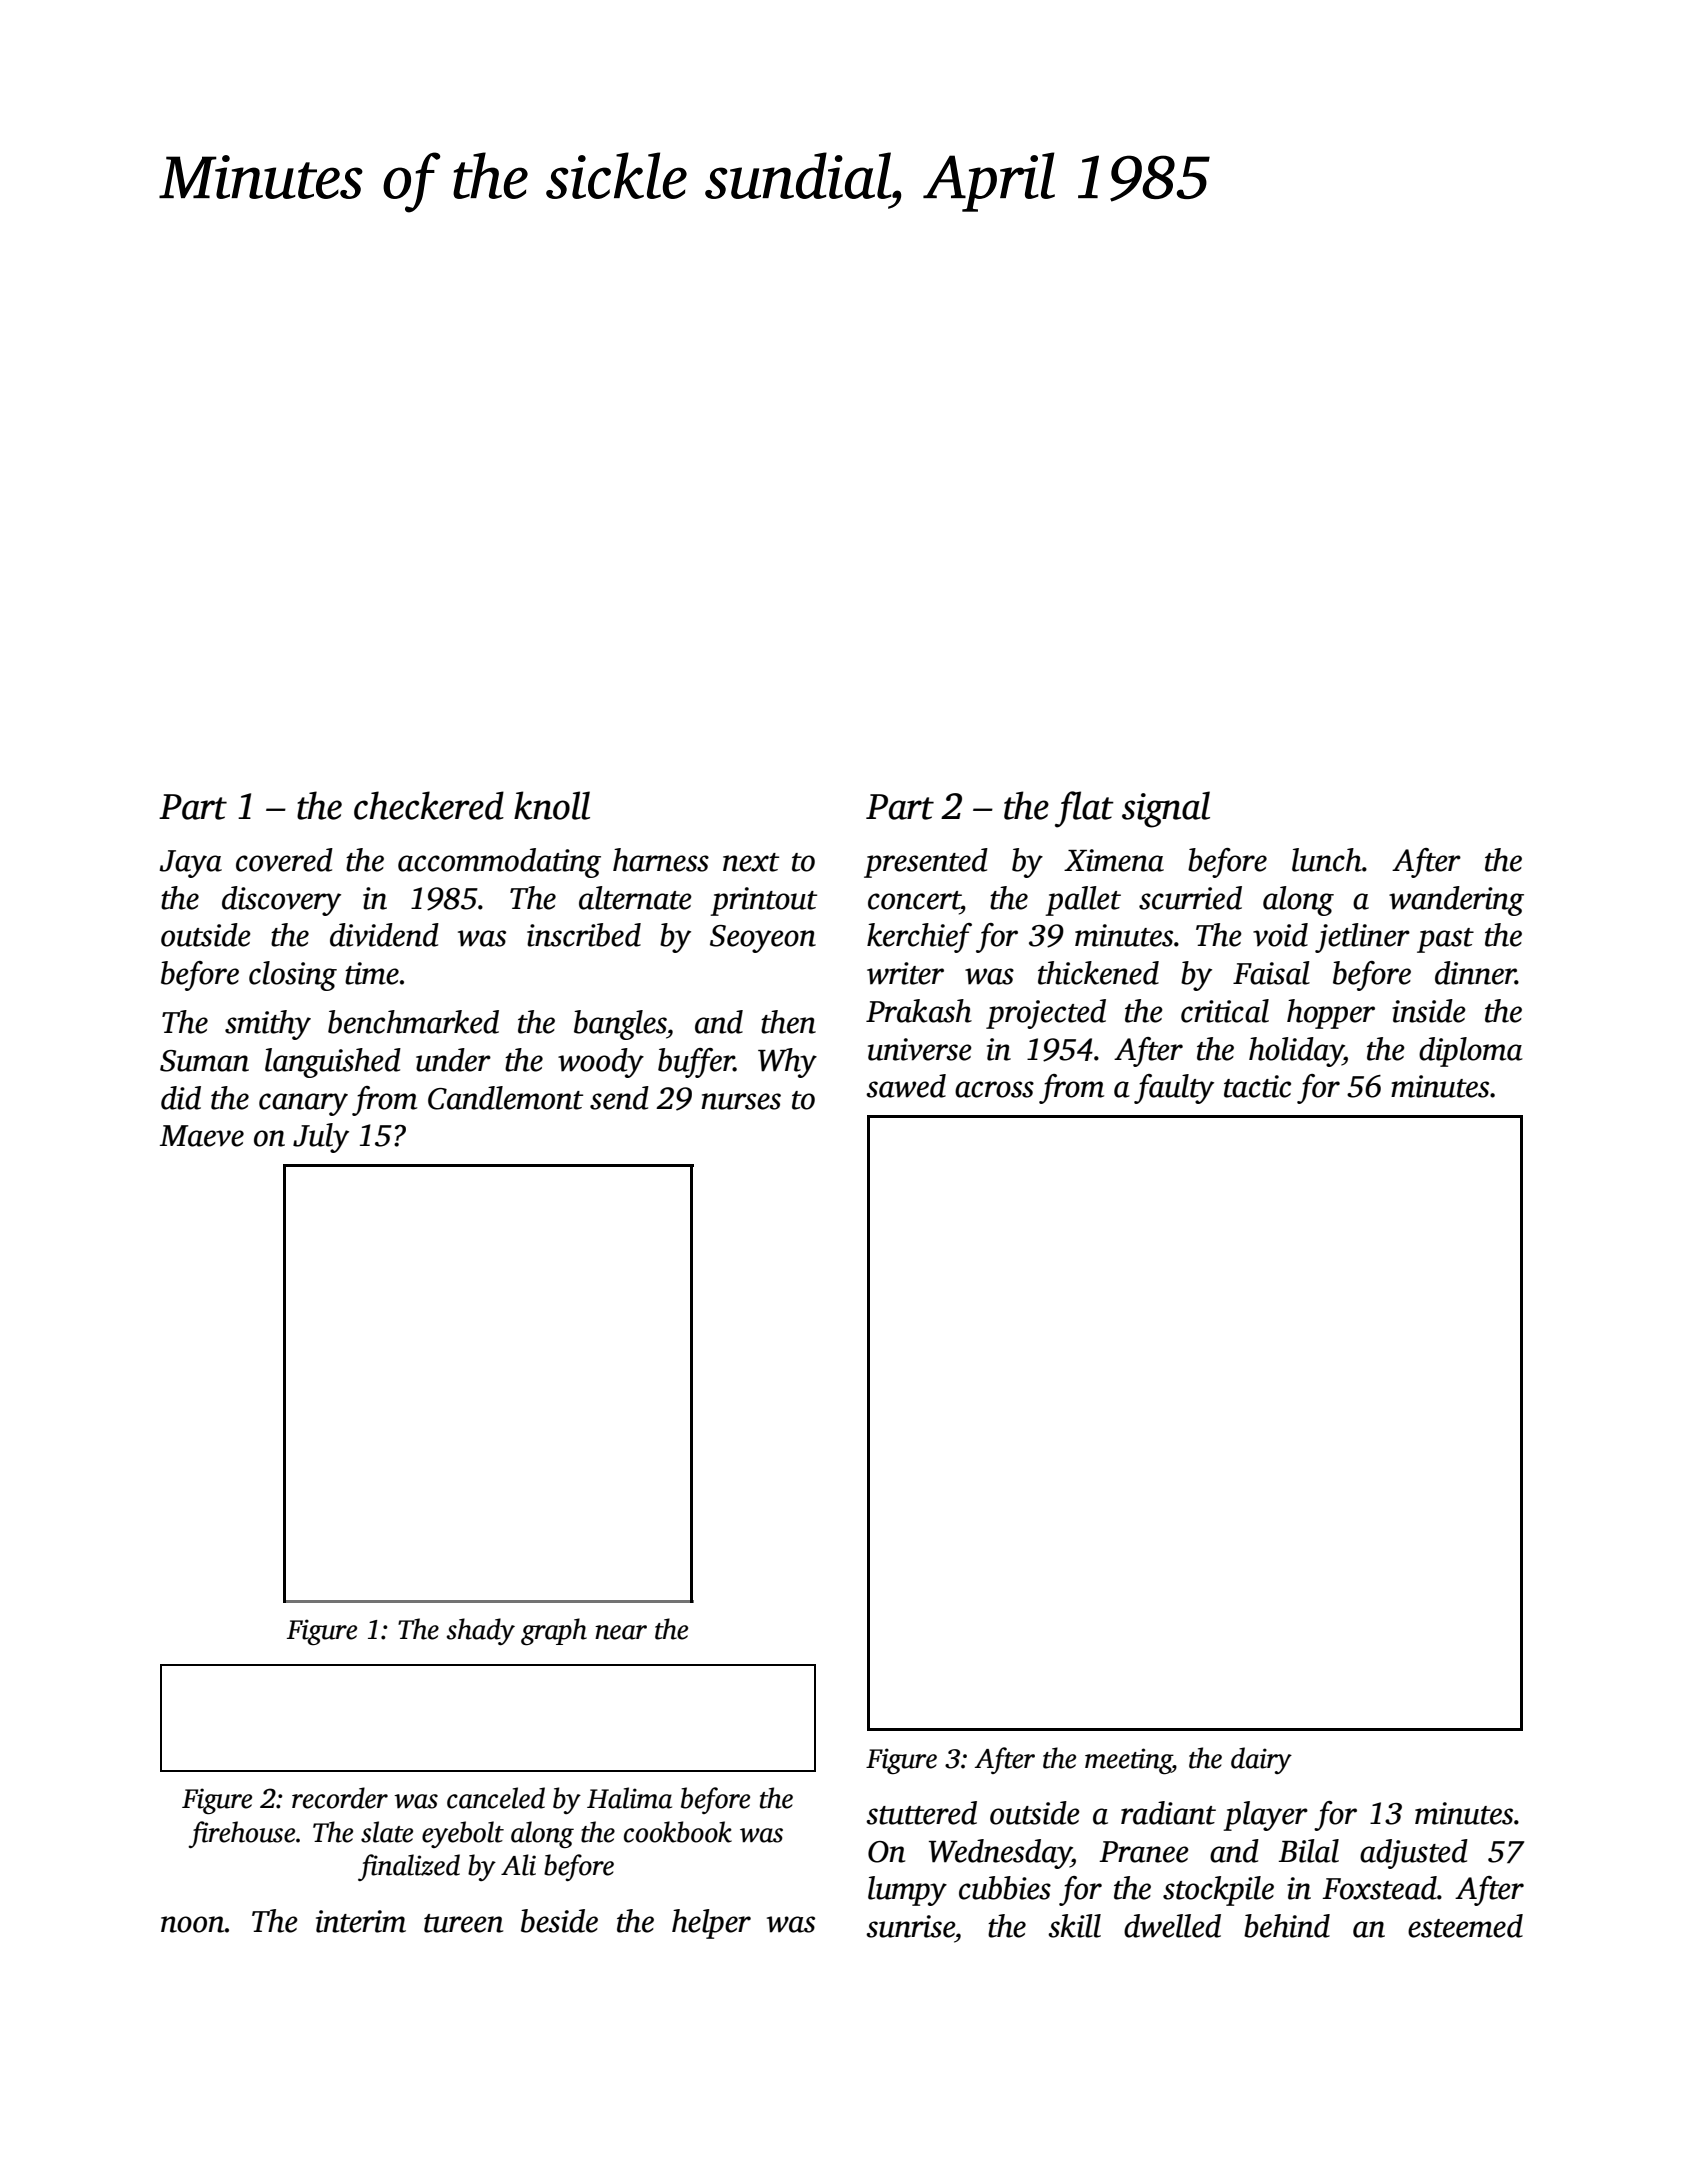  Describe the element at coordinates (361, 1921) in the document. I see `interim` at that location.
